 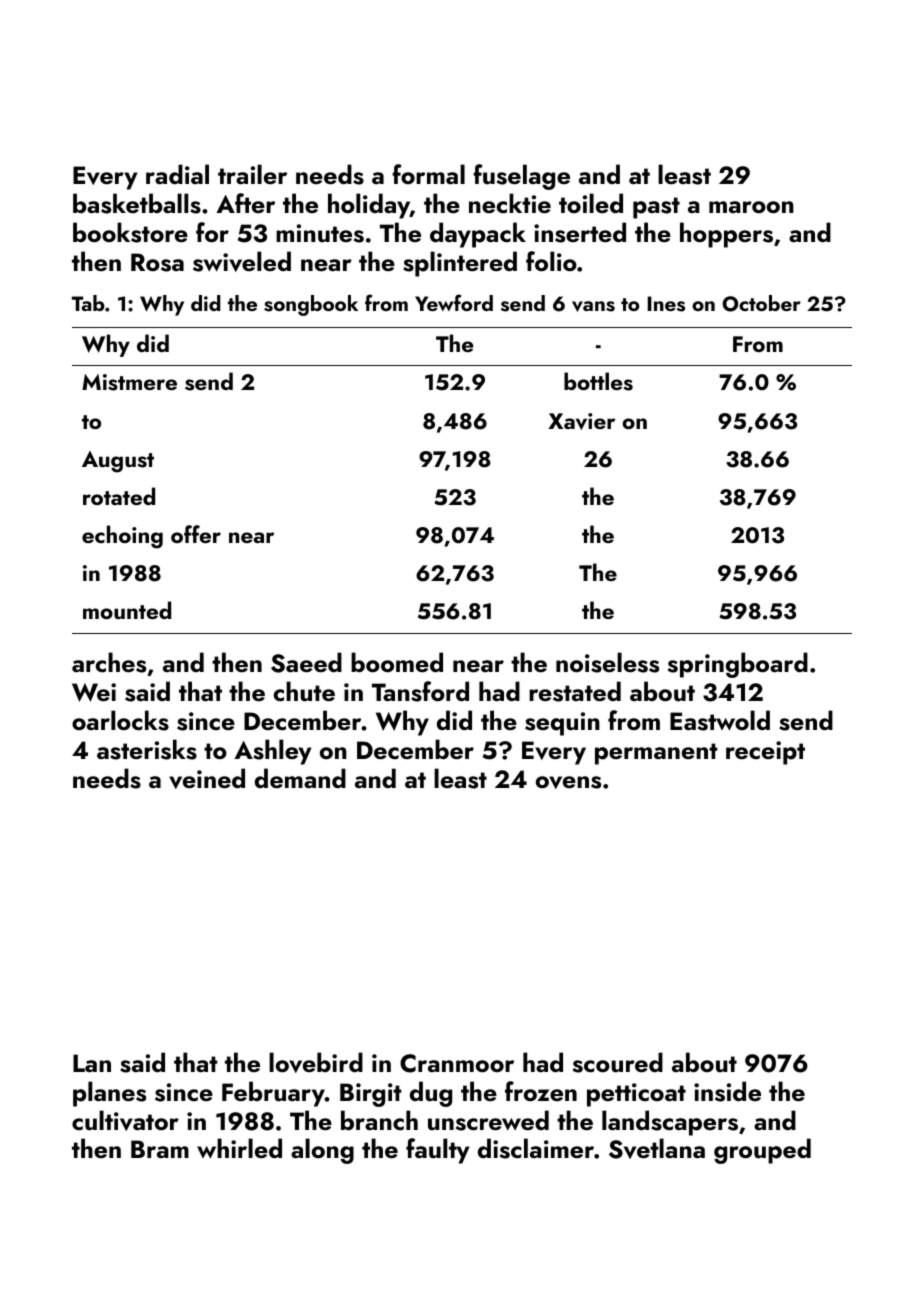 I want to click on mounted, so click(x=127, y=610).
